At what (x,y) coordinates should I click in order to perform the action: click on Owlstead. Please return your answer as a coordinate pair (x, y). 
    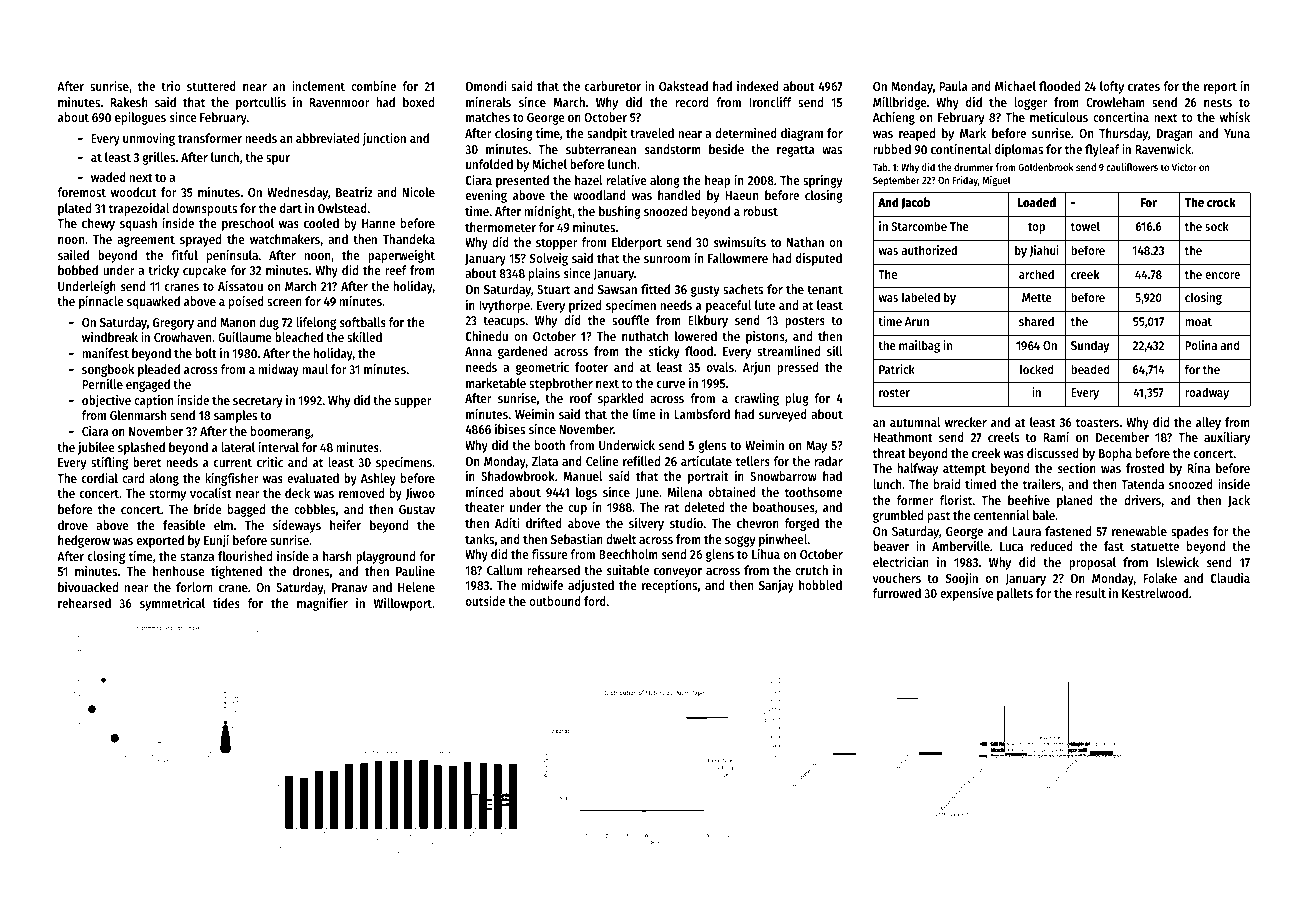
    Looking at the image, I should click on (342, 208).
